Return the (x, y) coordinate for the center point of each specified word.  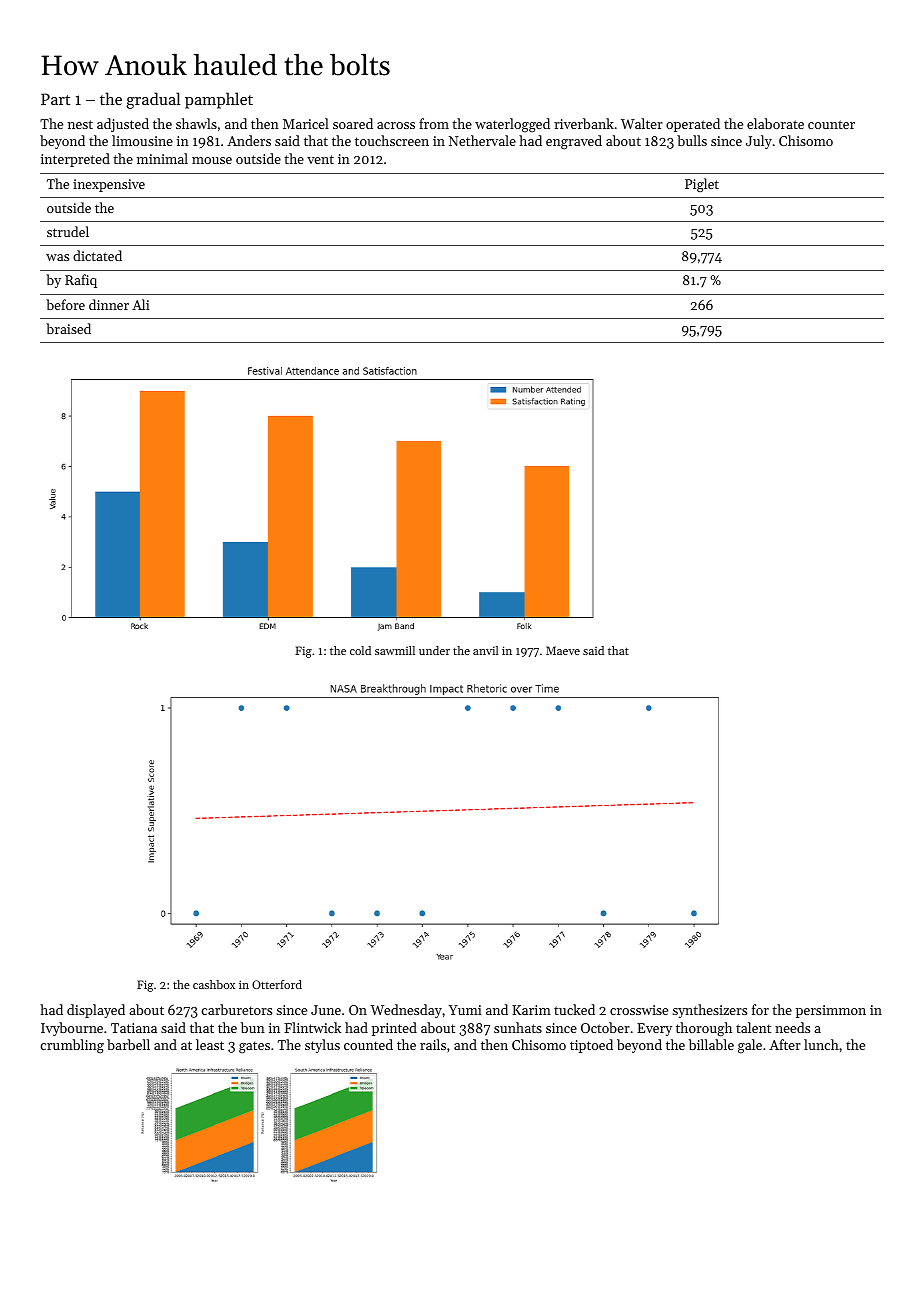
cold (360, 650)
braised (68, 328)
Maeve (563, 650)
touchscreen (392, 140)
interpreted (75, 160)
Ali (141, 304)
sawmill (395, 650)
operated (693, 125)
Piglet (702, 185)
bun (253, 1027)
